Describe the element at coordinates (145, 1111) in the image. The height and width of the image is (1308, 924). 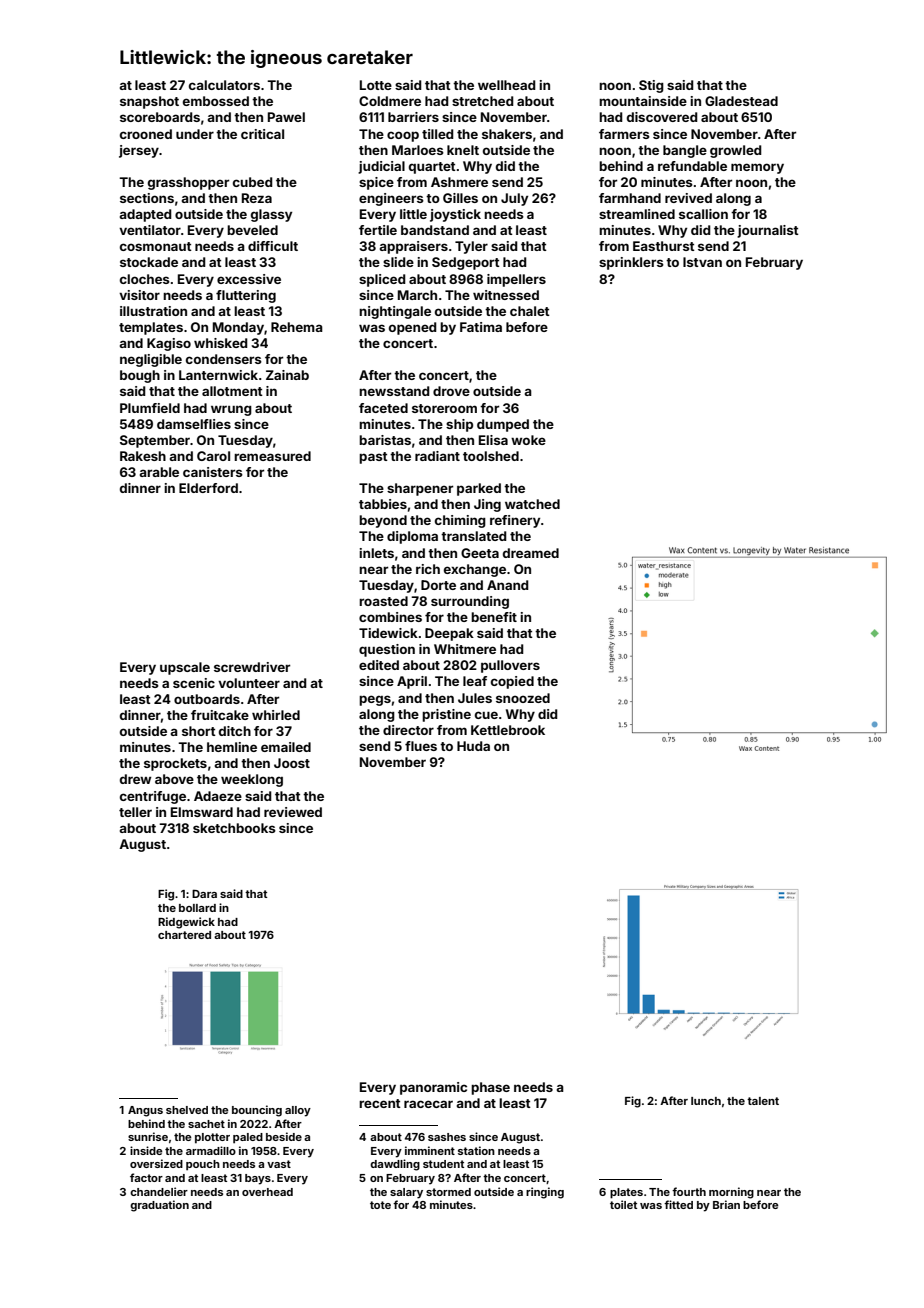
I see `Angus` at that location.
